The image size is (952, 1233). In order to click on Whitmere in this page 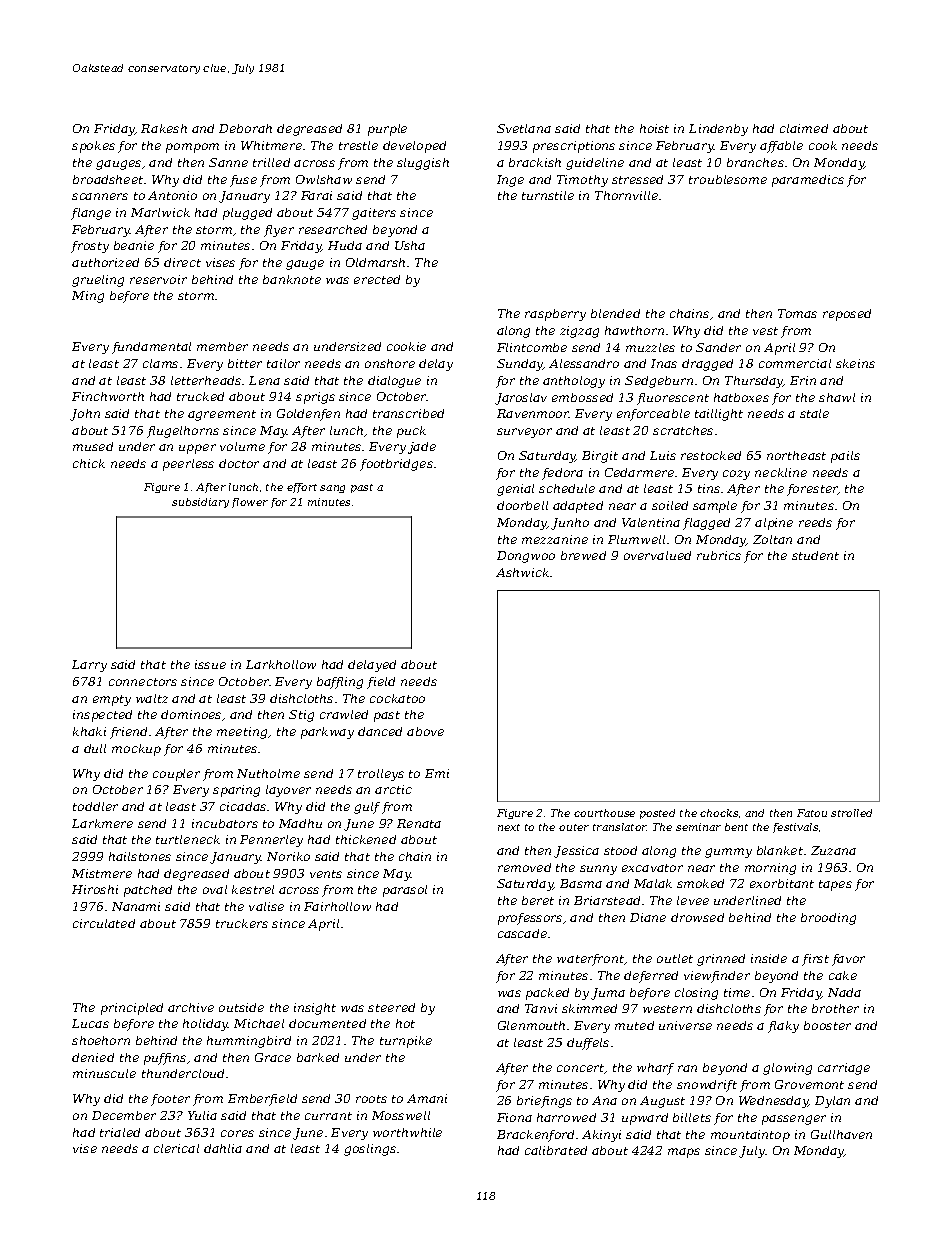, I will do `click(271, 145)`.
